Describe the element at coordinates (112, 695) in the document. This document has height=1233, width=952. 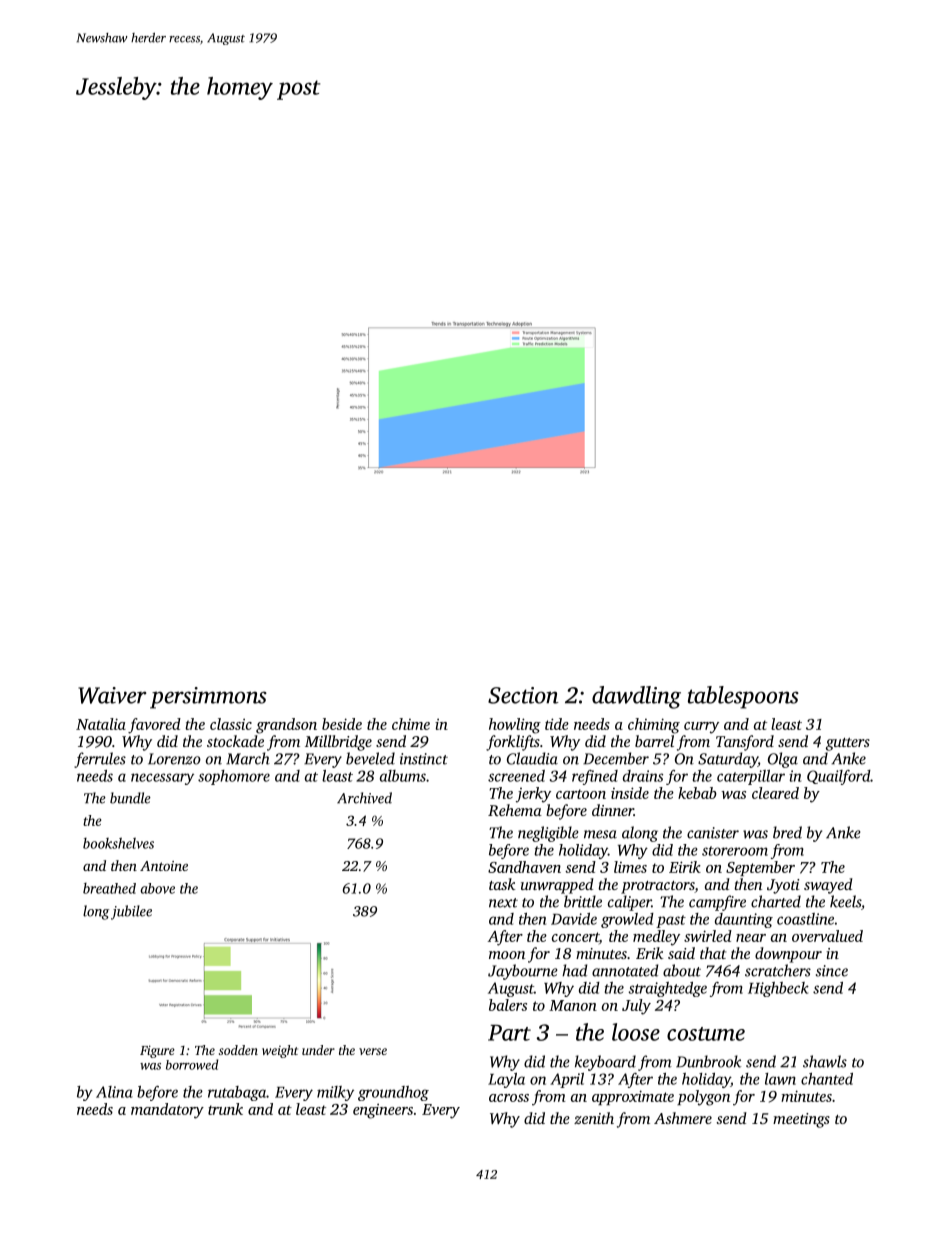
I see `Waiver` at that location.
